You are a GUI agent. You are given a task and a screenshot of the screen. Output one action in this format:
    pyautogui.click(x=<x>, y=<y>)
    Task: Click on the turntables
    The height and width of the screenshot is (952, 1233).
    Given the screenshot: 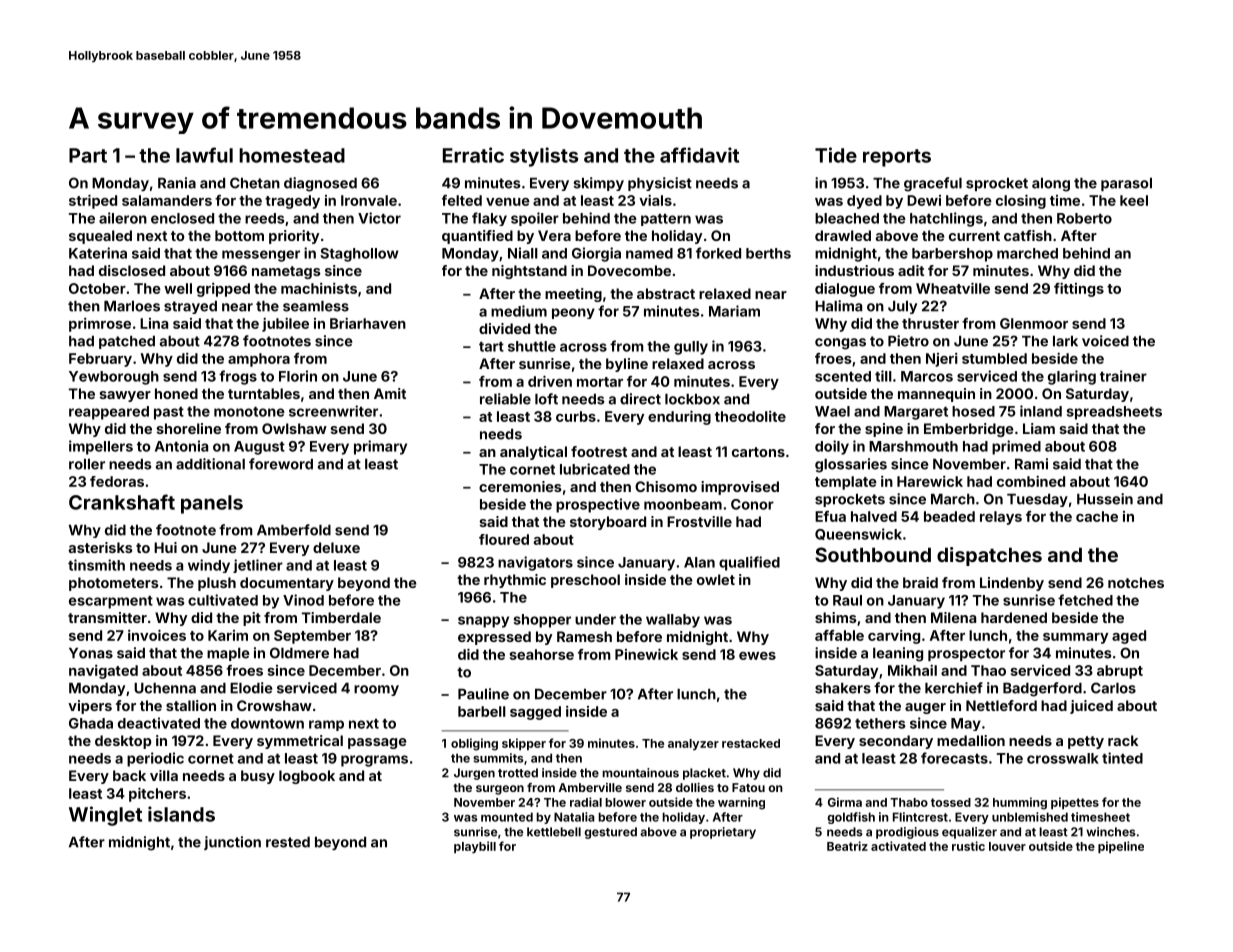 What is the action you would take?
    pyautogui.click(x=264, y=393)
